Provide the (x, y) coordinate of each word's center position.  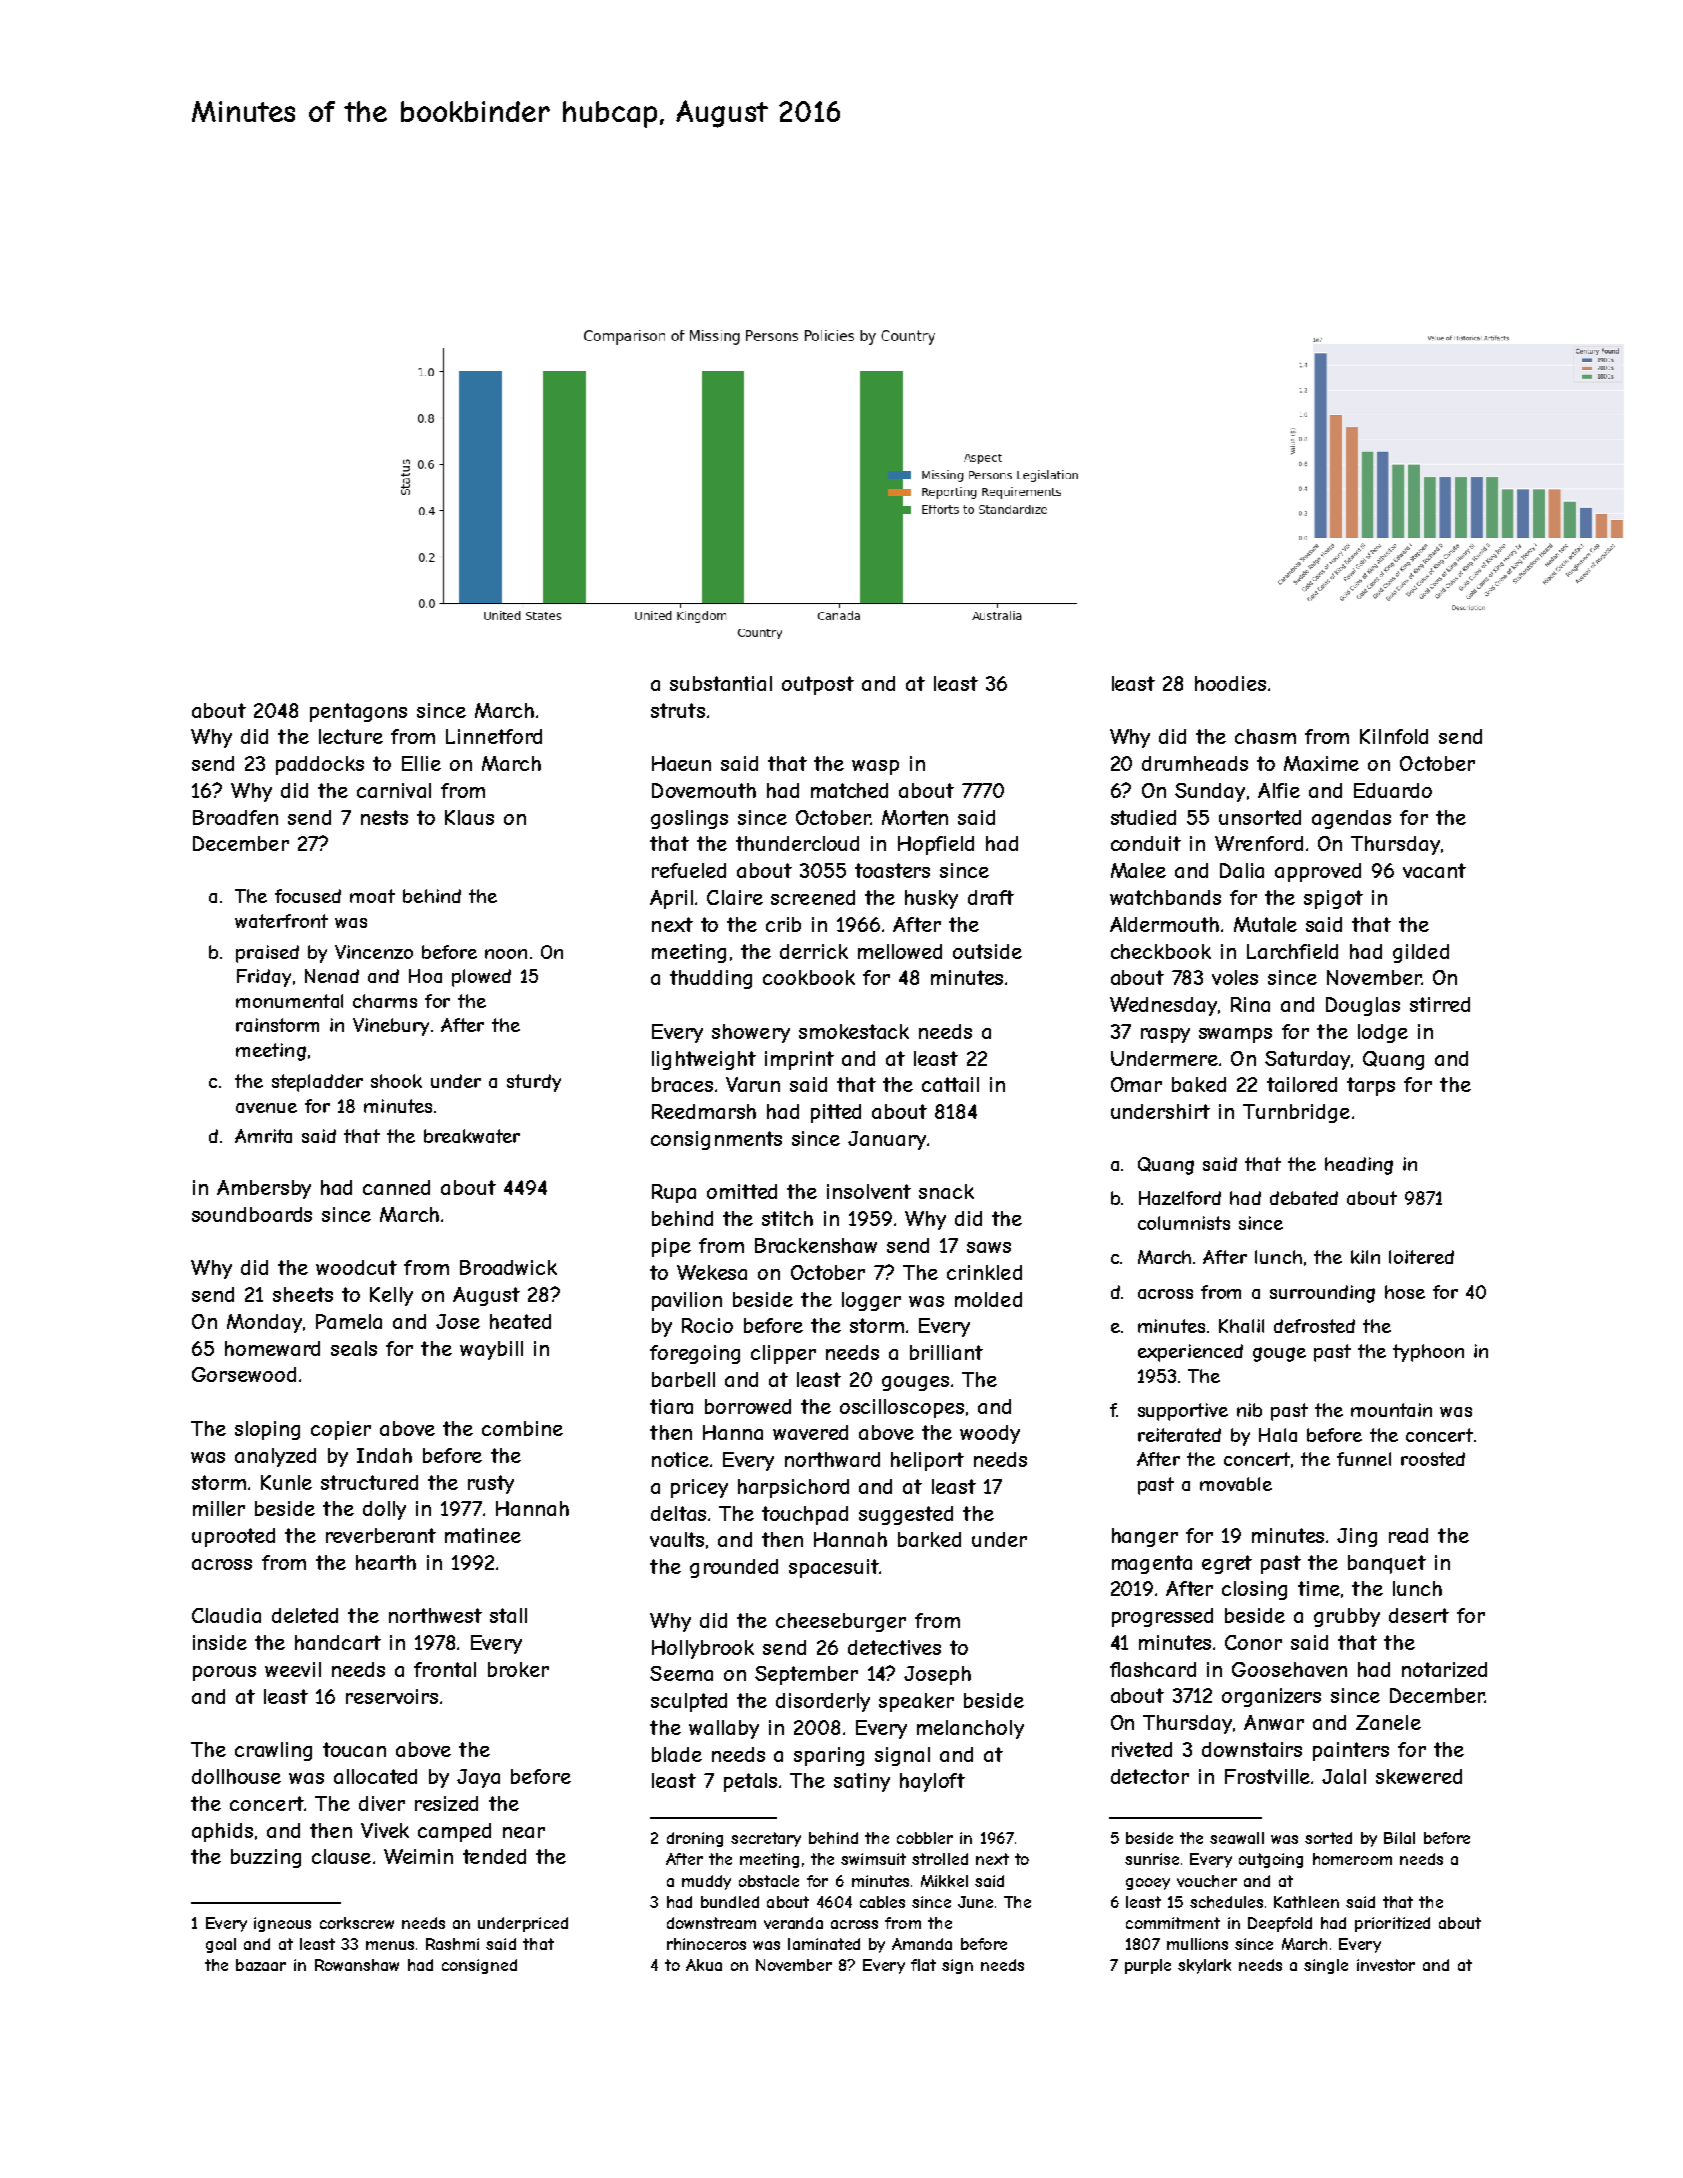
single (1326, 1966)
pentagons (358, 712)
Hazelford (1180, 1198)
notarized (1444, 1669)
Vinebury (391, 1027)
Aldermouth (1164, 924)
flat (923, 1965)
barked (929, 1539)
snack (946, 1191)
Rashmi (452, 1944)
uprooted (233, 1537)
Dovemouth (704, 790)
